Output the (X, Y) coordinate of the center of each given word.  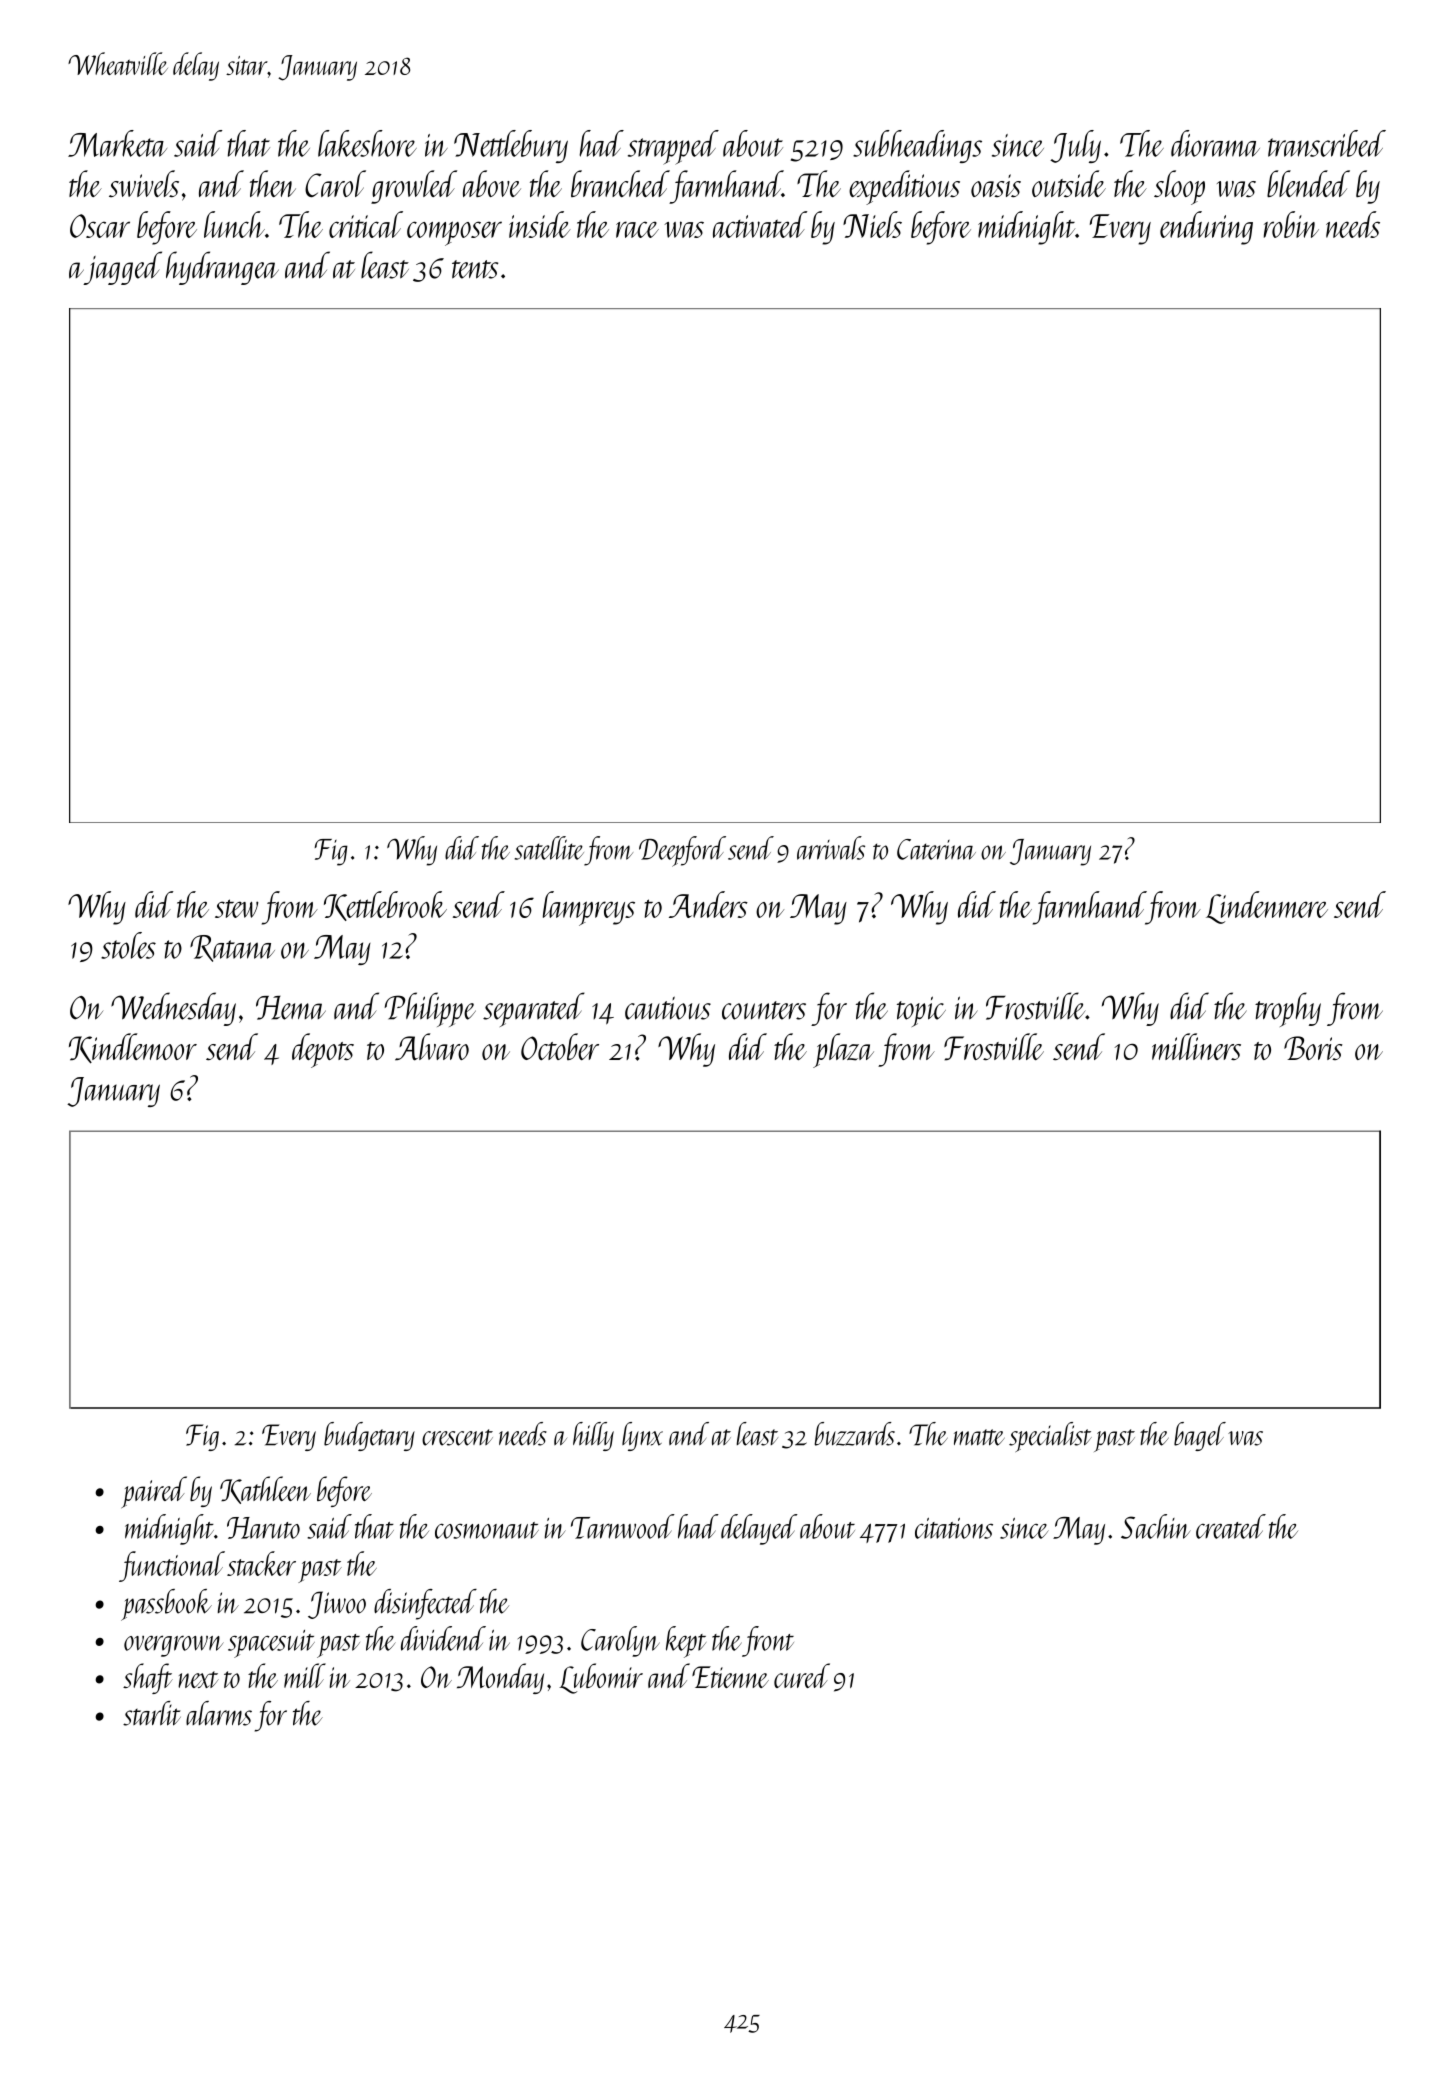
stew (236, 908)
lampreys (589, 908)
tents (475, 269)
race (637, 229)
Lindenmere (1267, 907)
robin (1291, 224)
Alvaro (432, 1047)
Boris (1313, 1048)
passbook (166, 1605)
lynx (642, 1436)
